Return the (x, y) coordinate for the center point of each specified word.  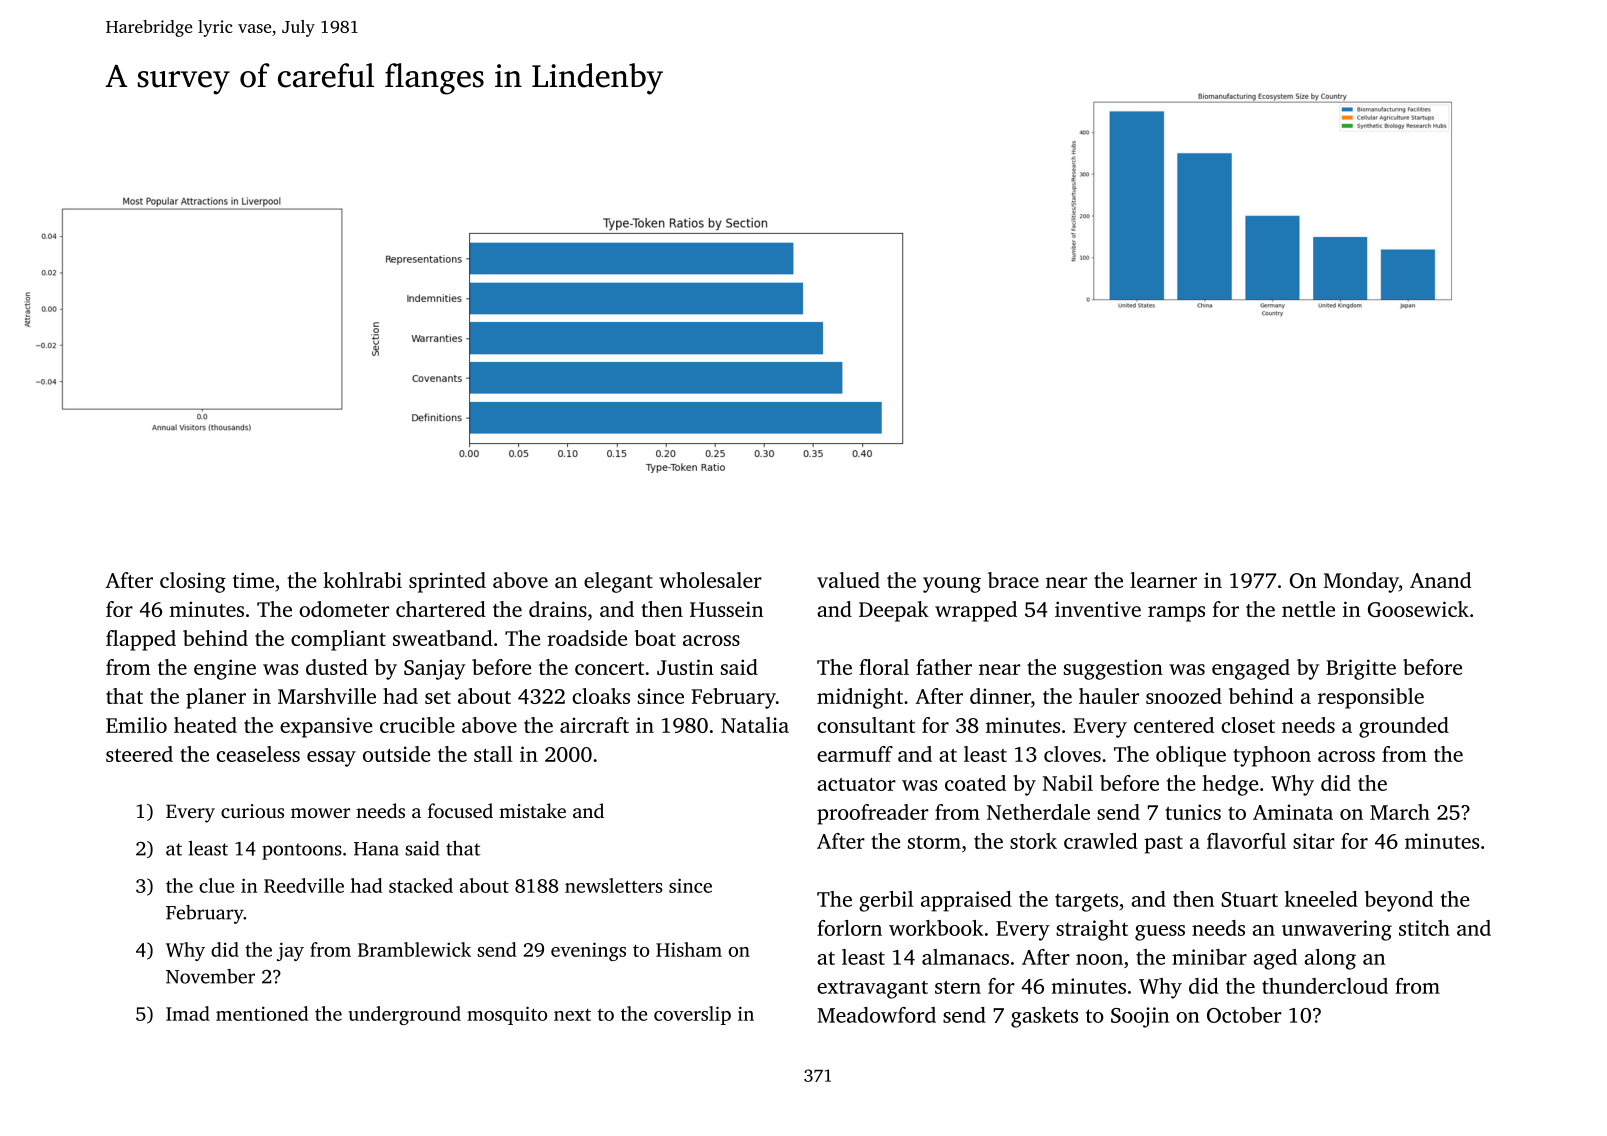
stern (958, 987)
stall (493, 754)
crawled (1100, 841)
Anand (1440, 580)
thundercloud (1325, 986)
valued (848, 580)
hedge (1230, 785)
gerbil (886, 901)
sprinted (447, 582)
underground (405, 1015)
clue (216, 885)
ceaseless (258, 754)
